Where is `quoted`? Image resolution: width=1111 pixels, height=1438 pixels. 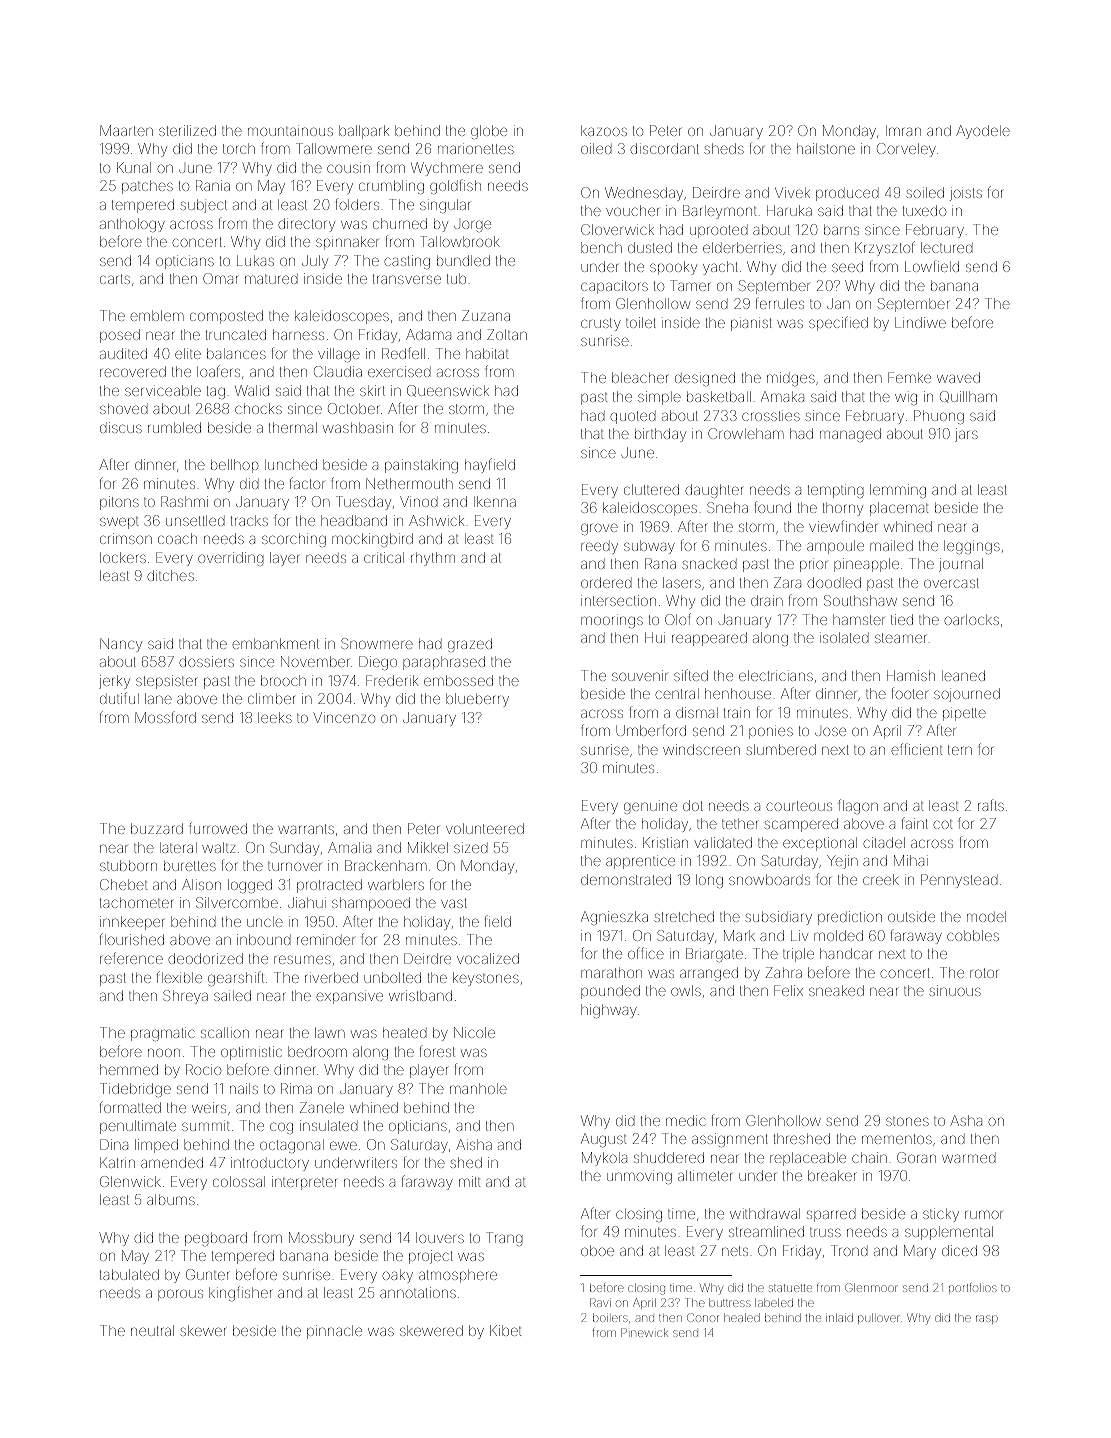
quoted is located at coordinates (633, 417).
